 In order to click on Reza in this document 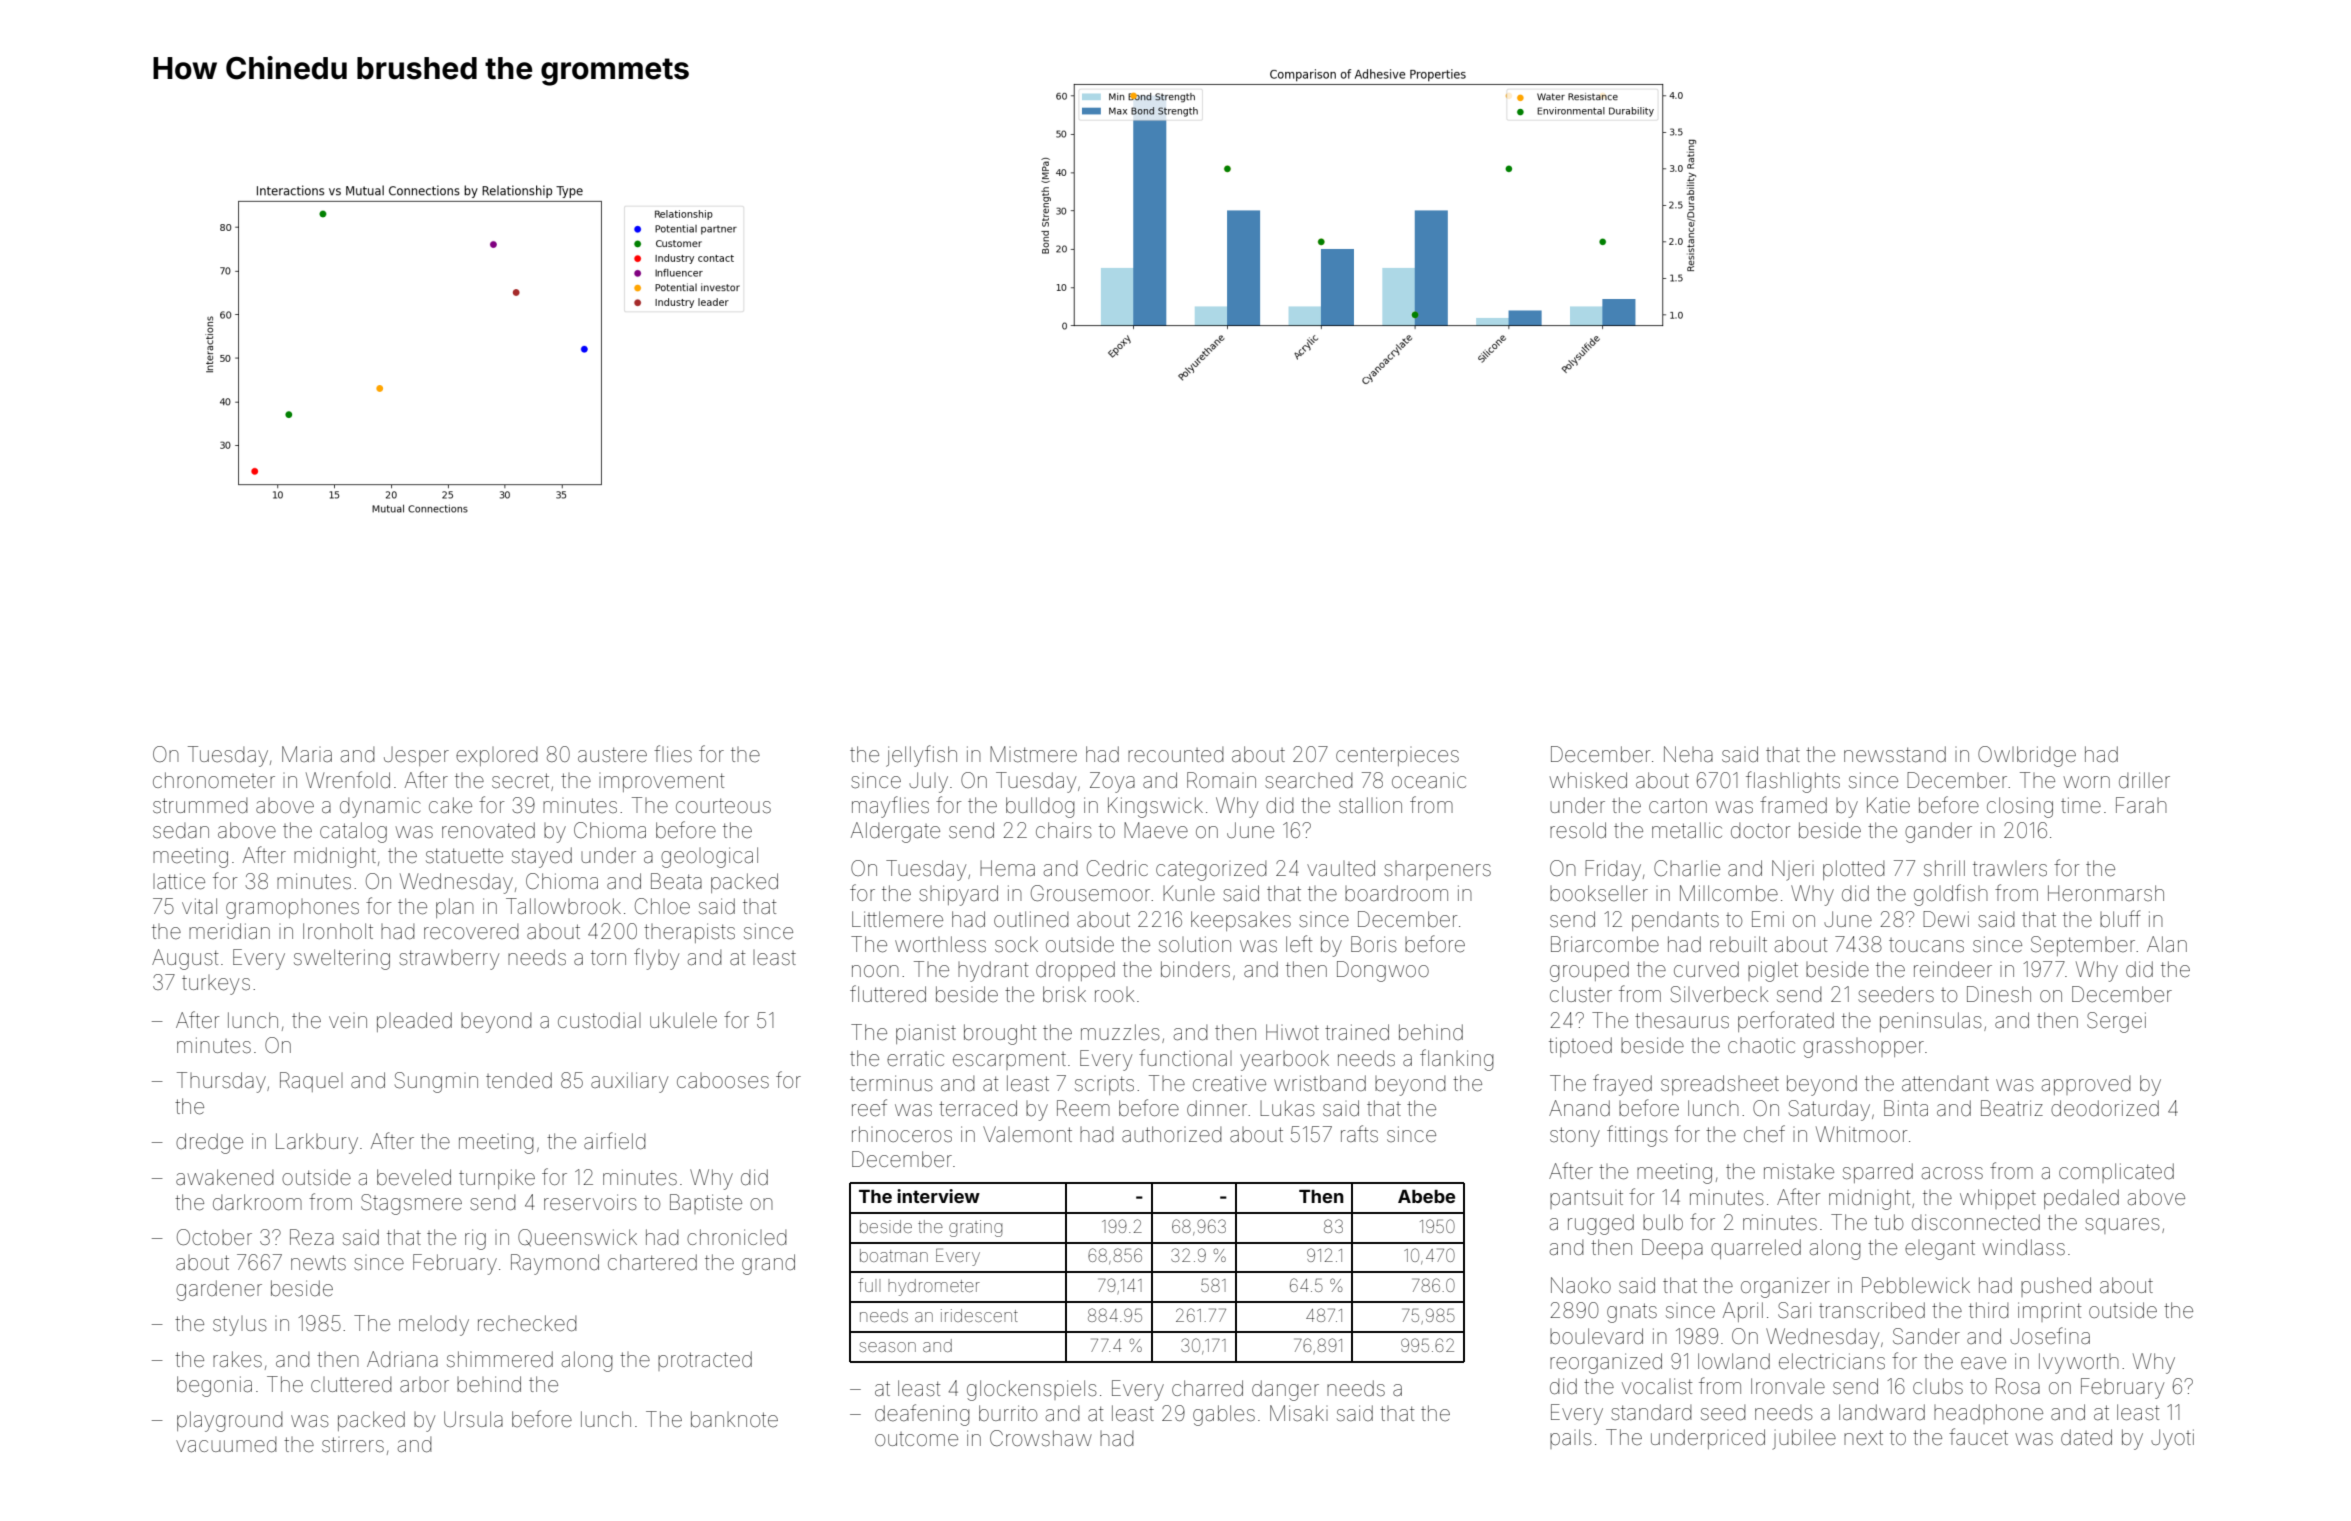, I will do `click(312, 1237)`.
